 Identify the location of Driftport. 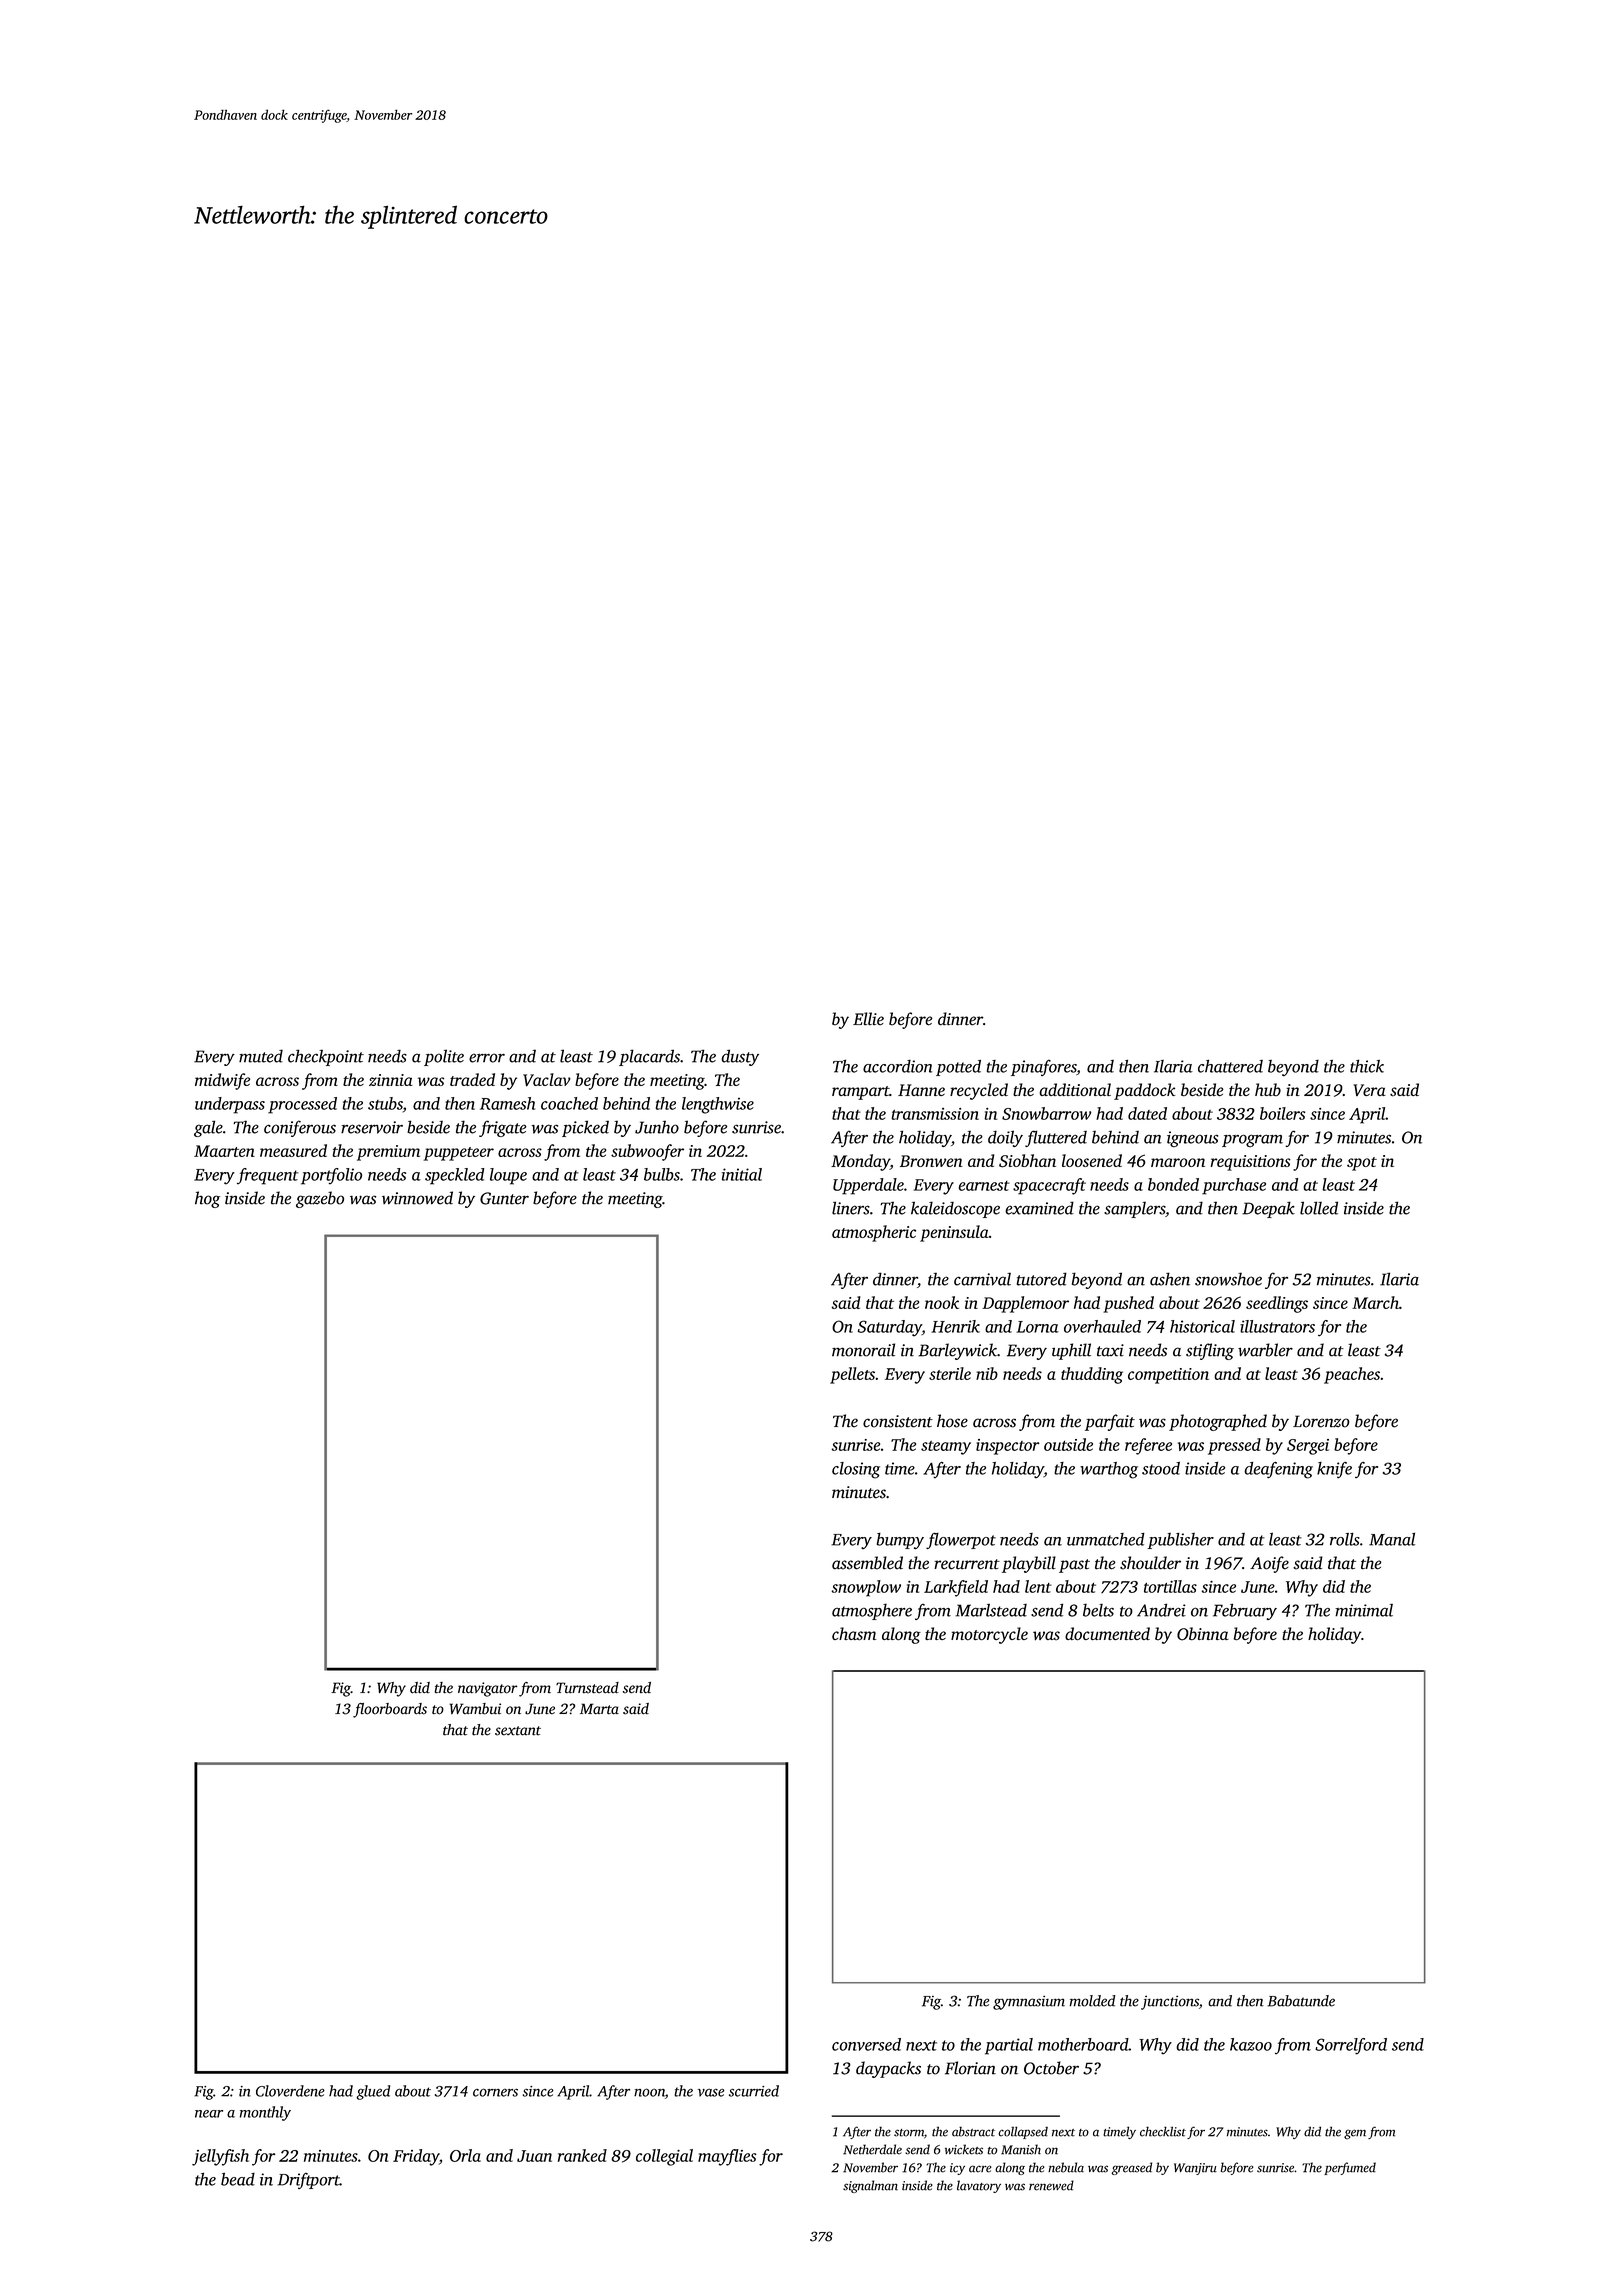
(308, 2181).
